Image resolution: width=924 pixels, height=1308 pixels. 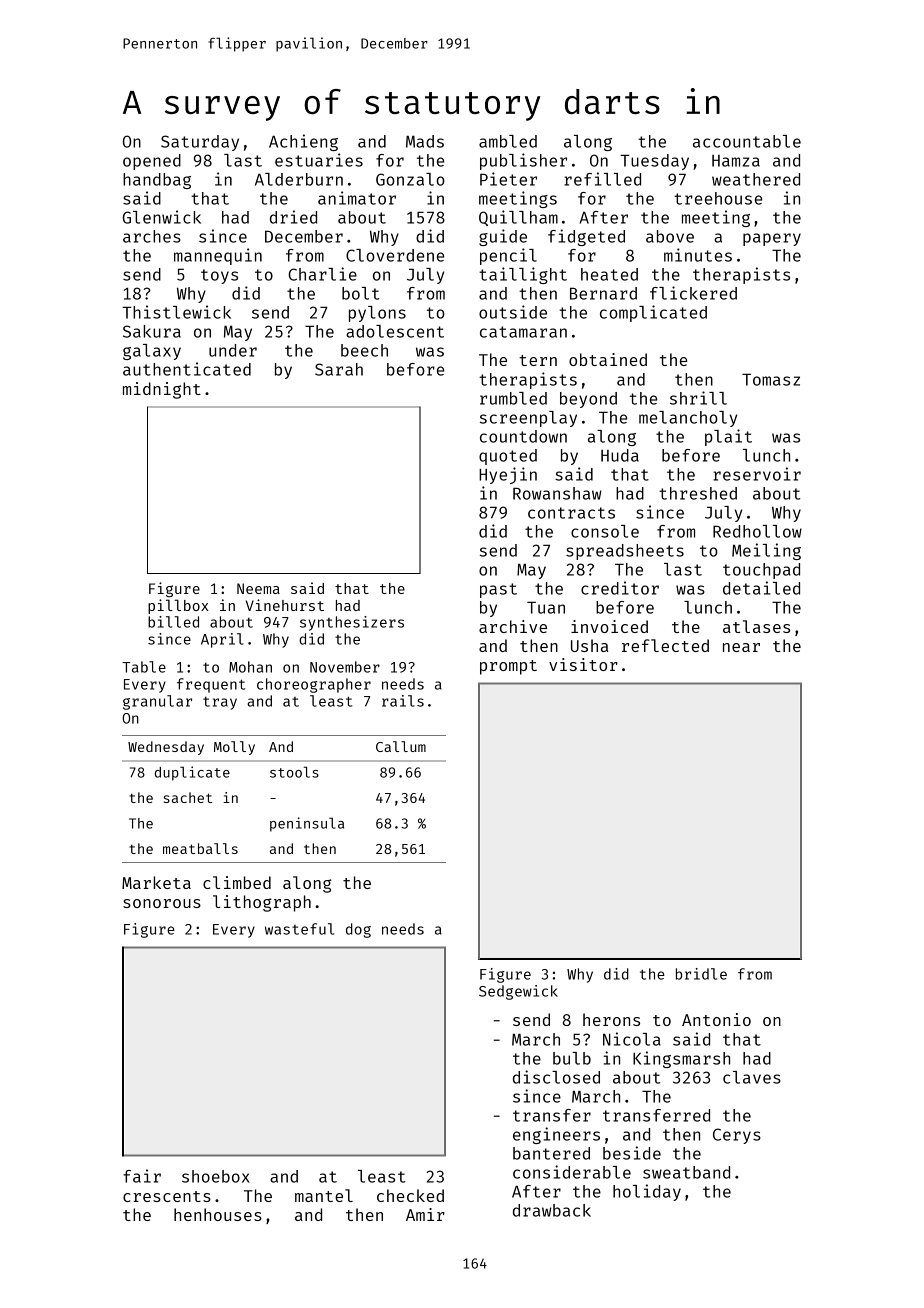 What do you see at coordinates (741, 647) in the image?
I see `near` at bounding box center [741, 647].
